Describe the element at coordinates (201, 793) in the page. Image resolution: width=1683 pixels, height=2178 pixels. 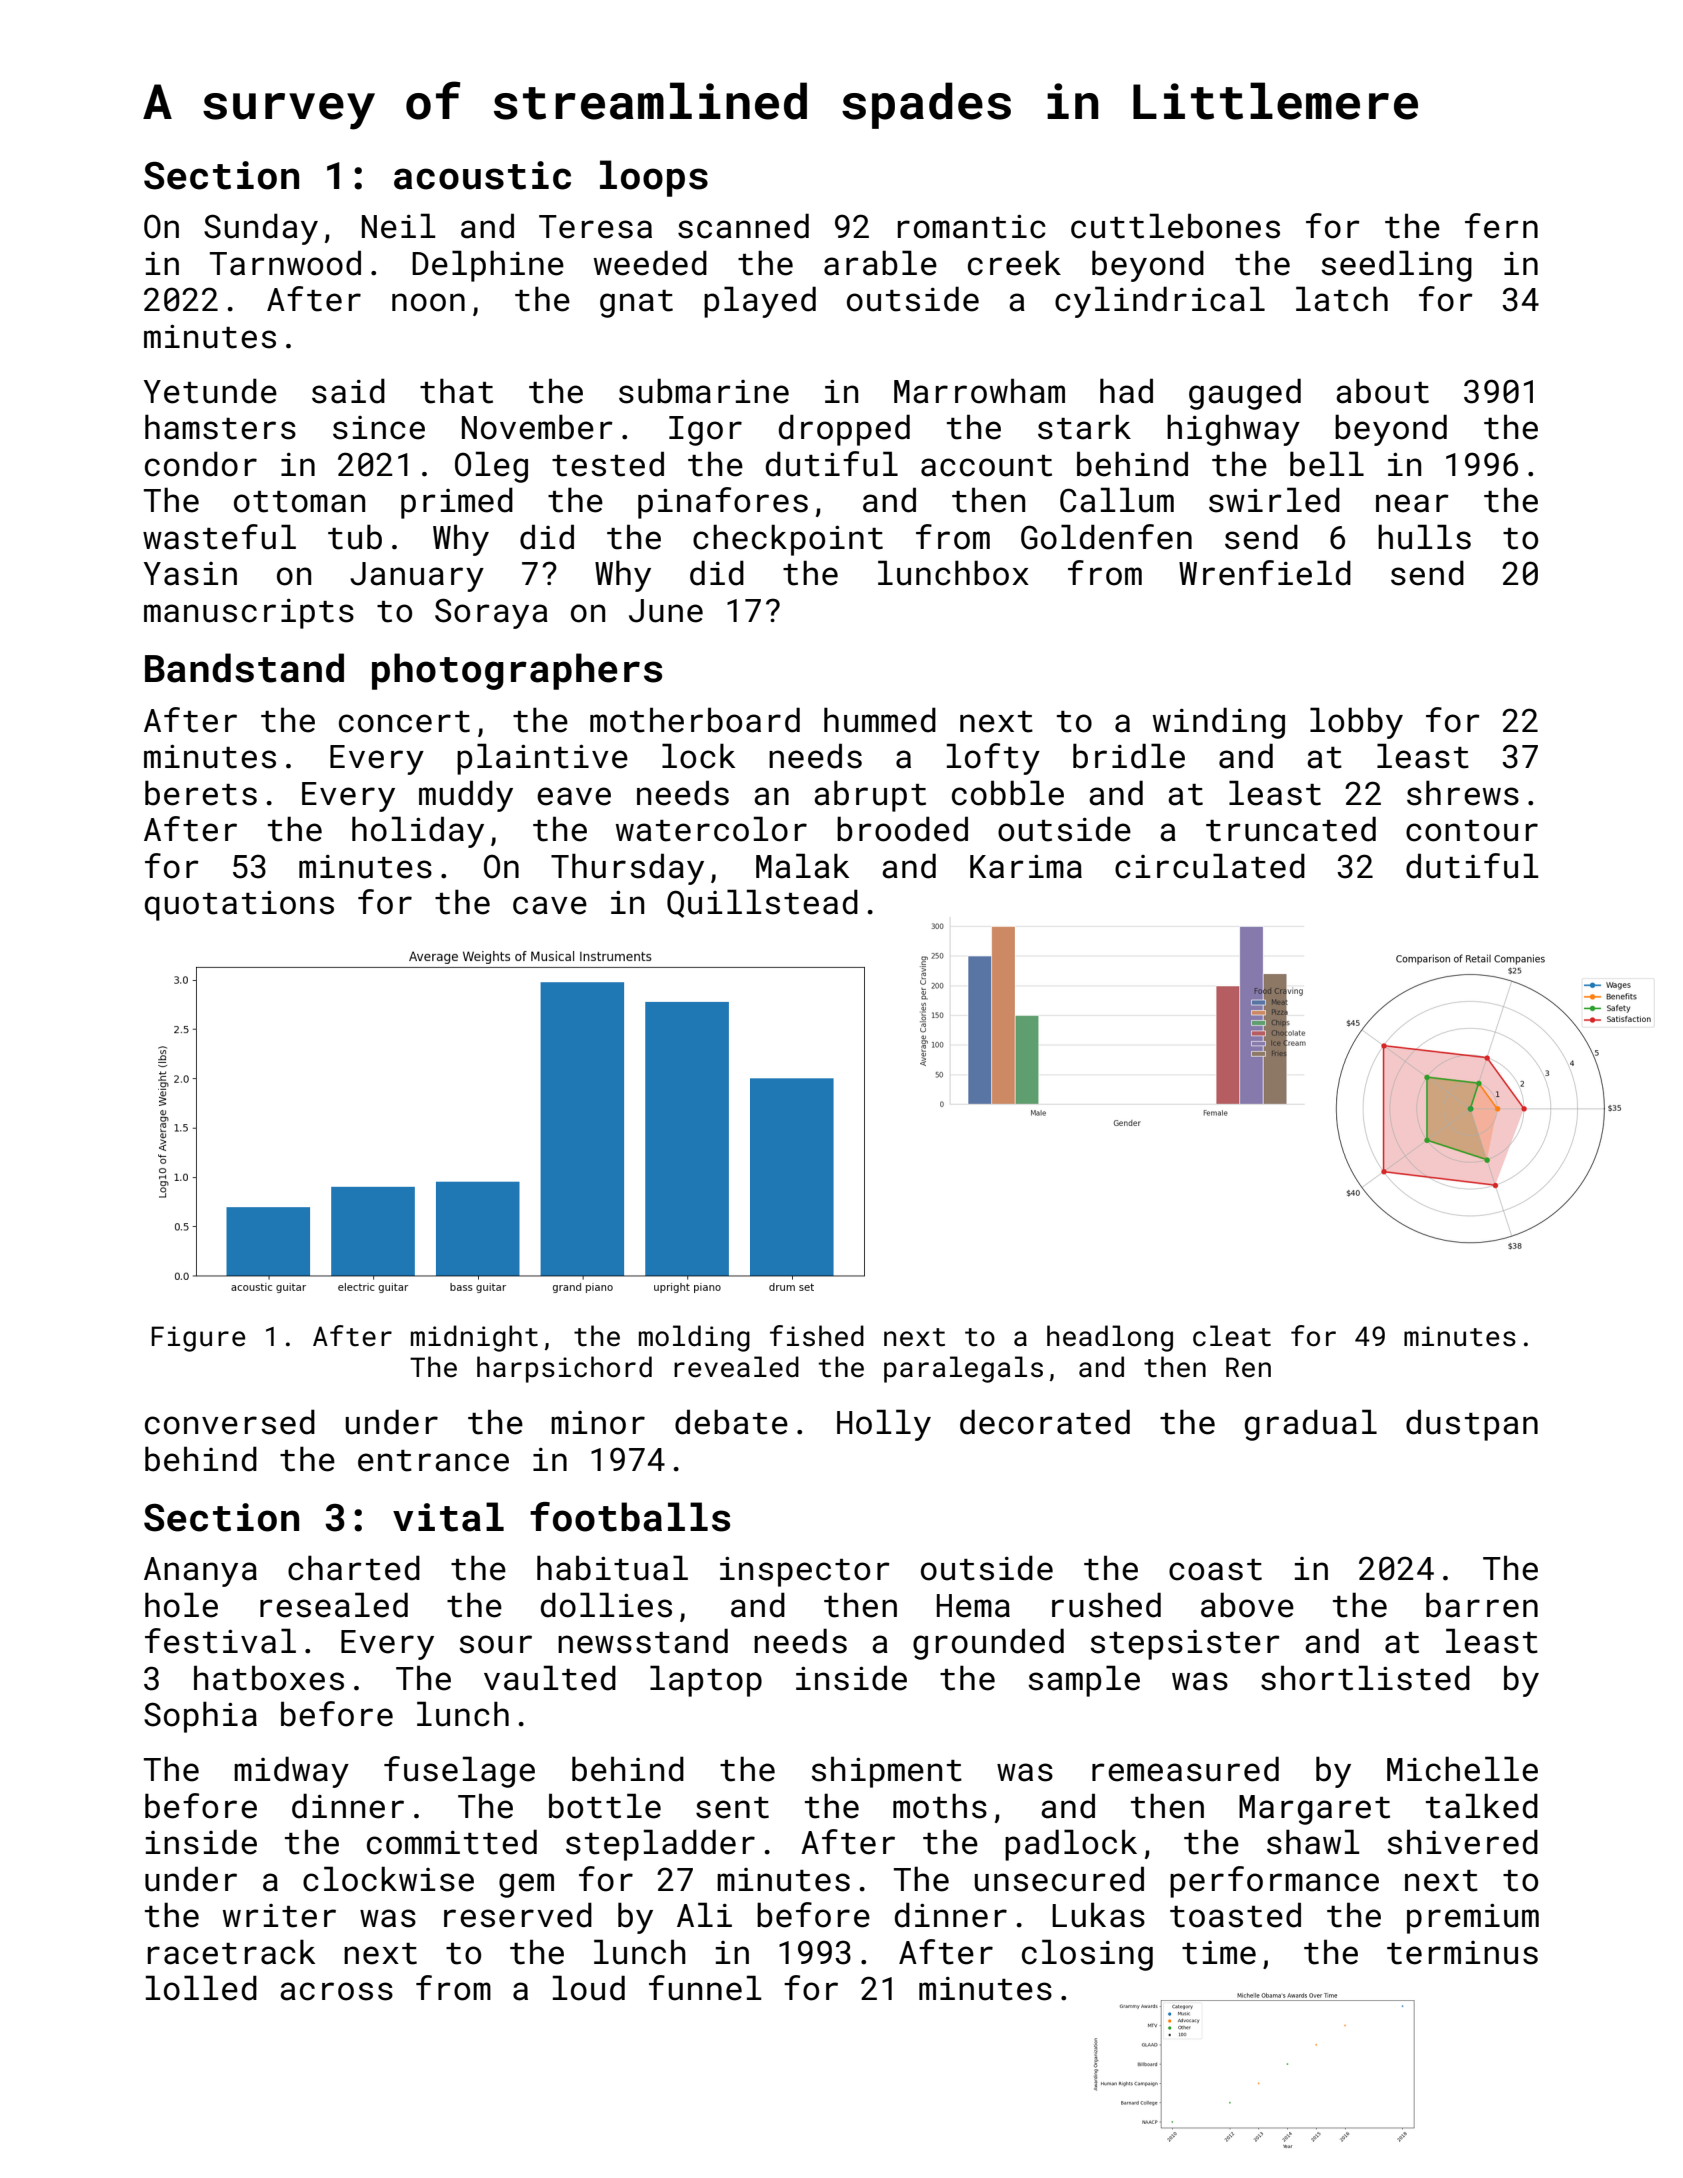
I see `berets` at that location.
